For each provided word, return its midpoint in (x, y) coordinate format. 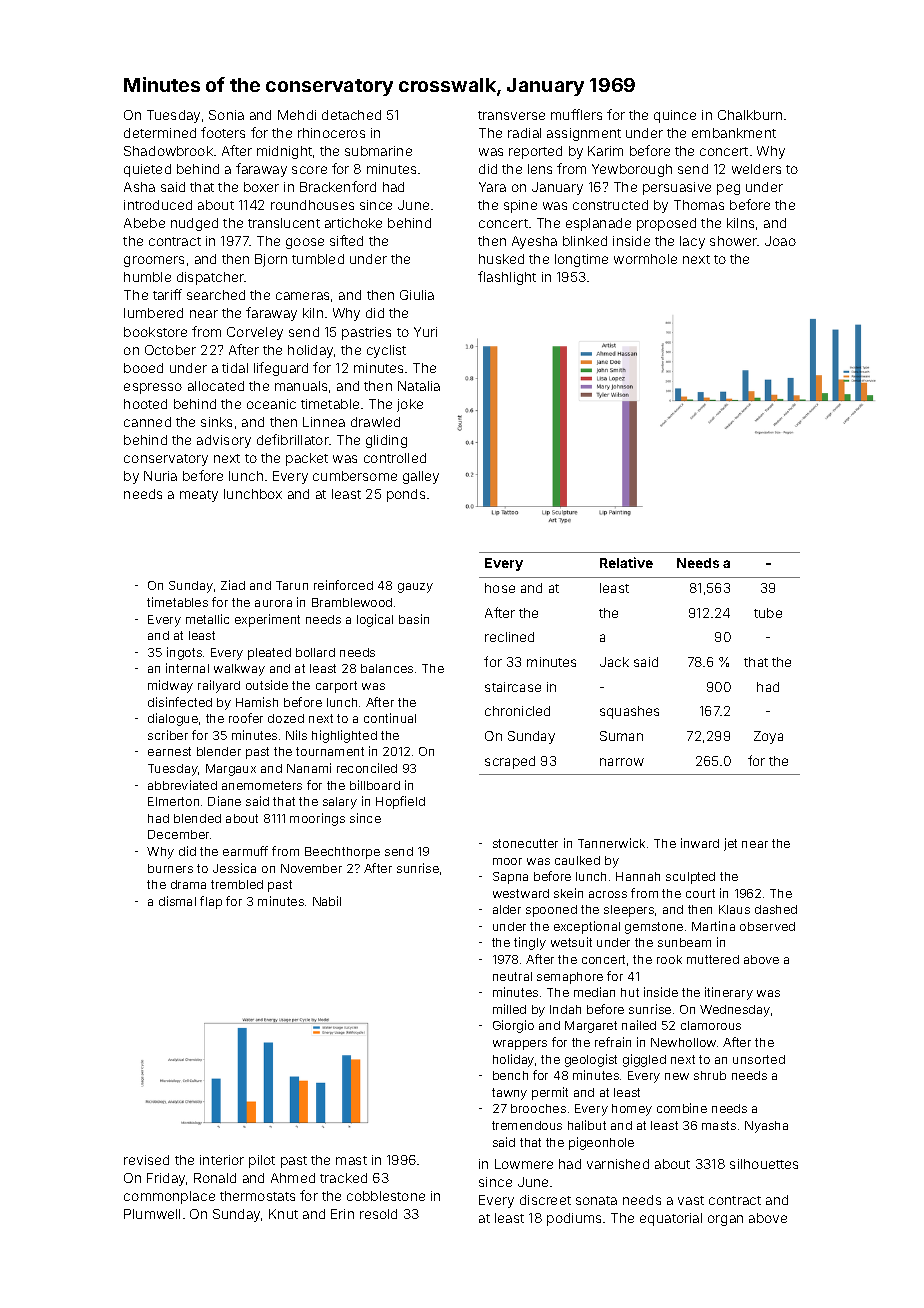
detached (351, 115)
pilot (262, 1161)
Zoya (768, 737)
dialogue (173, 719)
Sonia (226, 115)
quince (675, 116)
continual (390, 718)
